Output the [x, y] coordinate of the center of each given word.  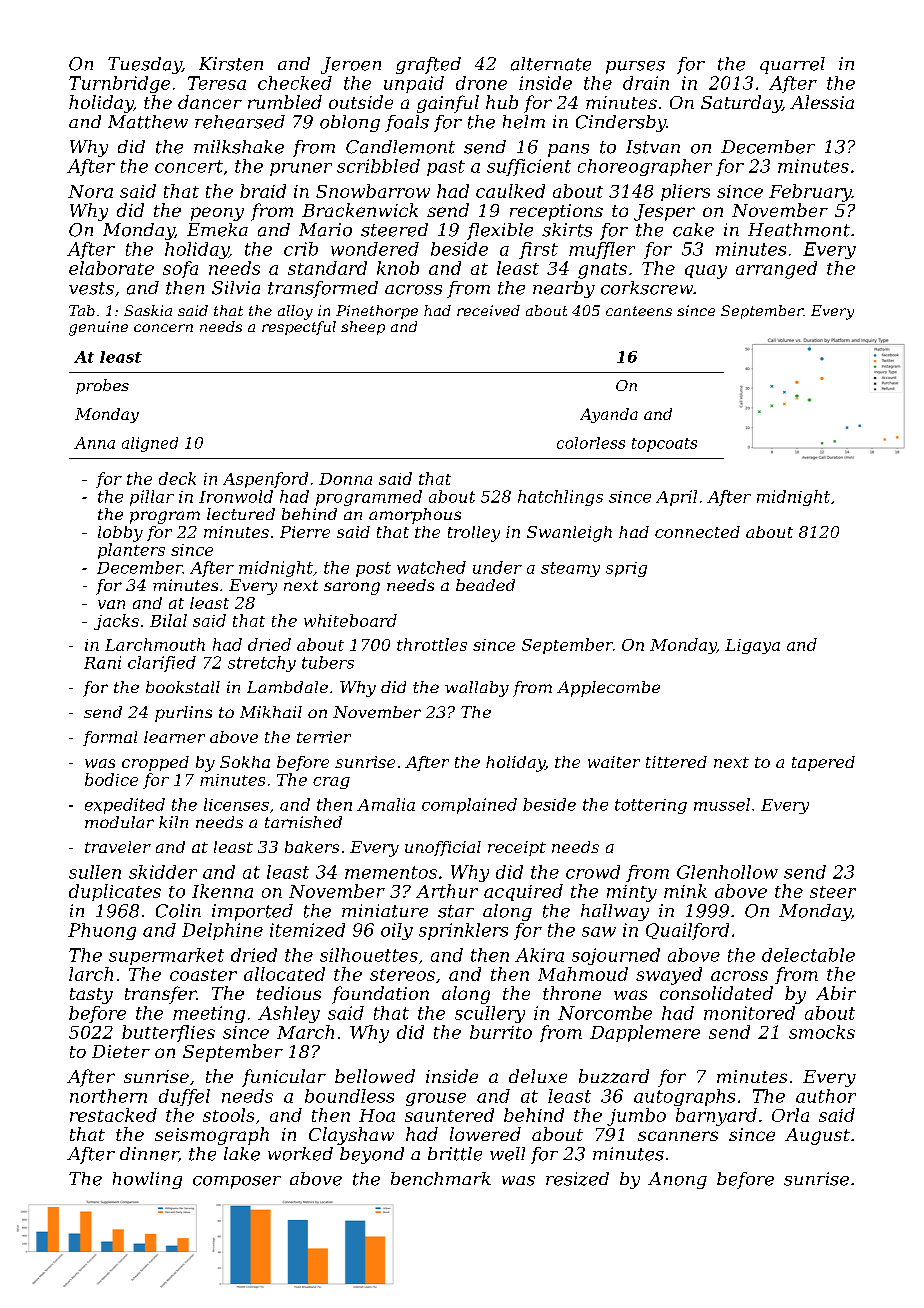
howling [147, 1180]
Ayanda [609, 415]
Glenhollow [727, 872]
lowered [485, 1134]
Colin [178, 911]
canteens [639, 311]
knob [398, 268]
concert [189, 166]
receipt [517, 848]
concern [163, 328]
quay [706, 272]
